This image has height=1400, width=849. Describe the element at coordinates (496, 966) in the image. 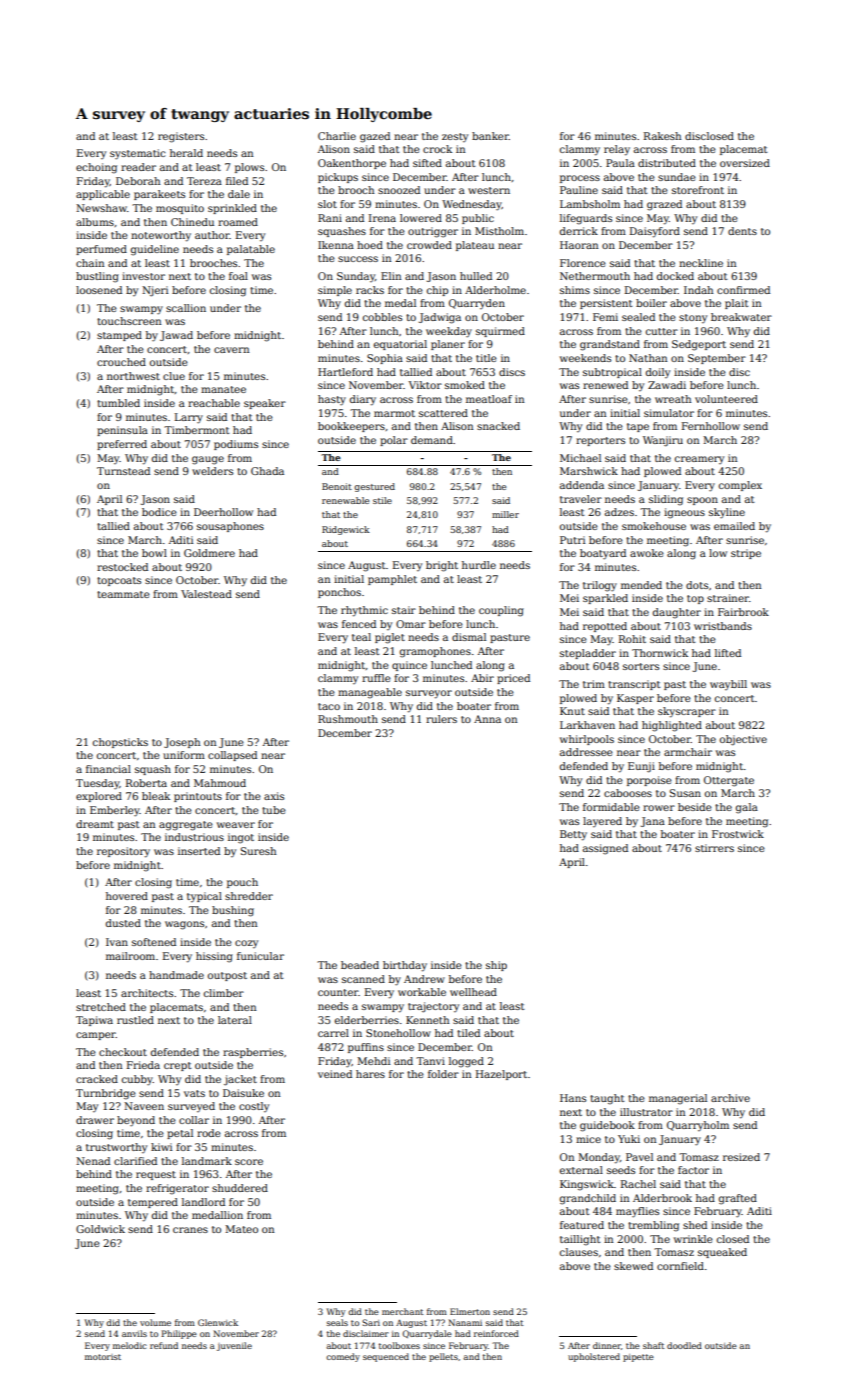

I see `ship` at that location.
